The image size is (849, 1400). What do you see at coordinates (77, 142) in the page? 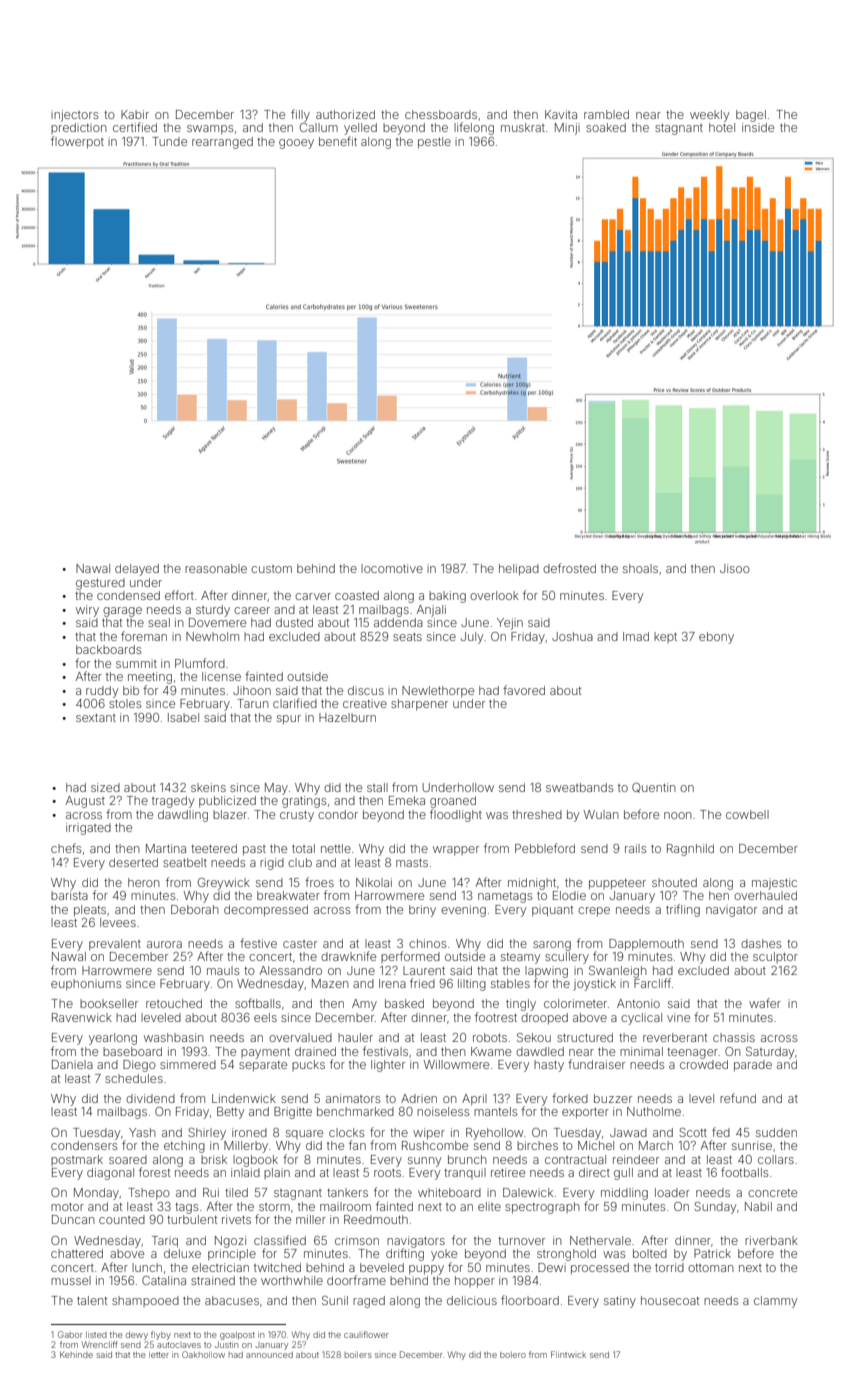
I see `flowerpot` at bounding box center [77, 142].
